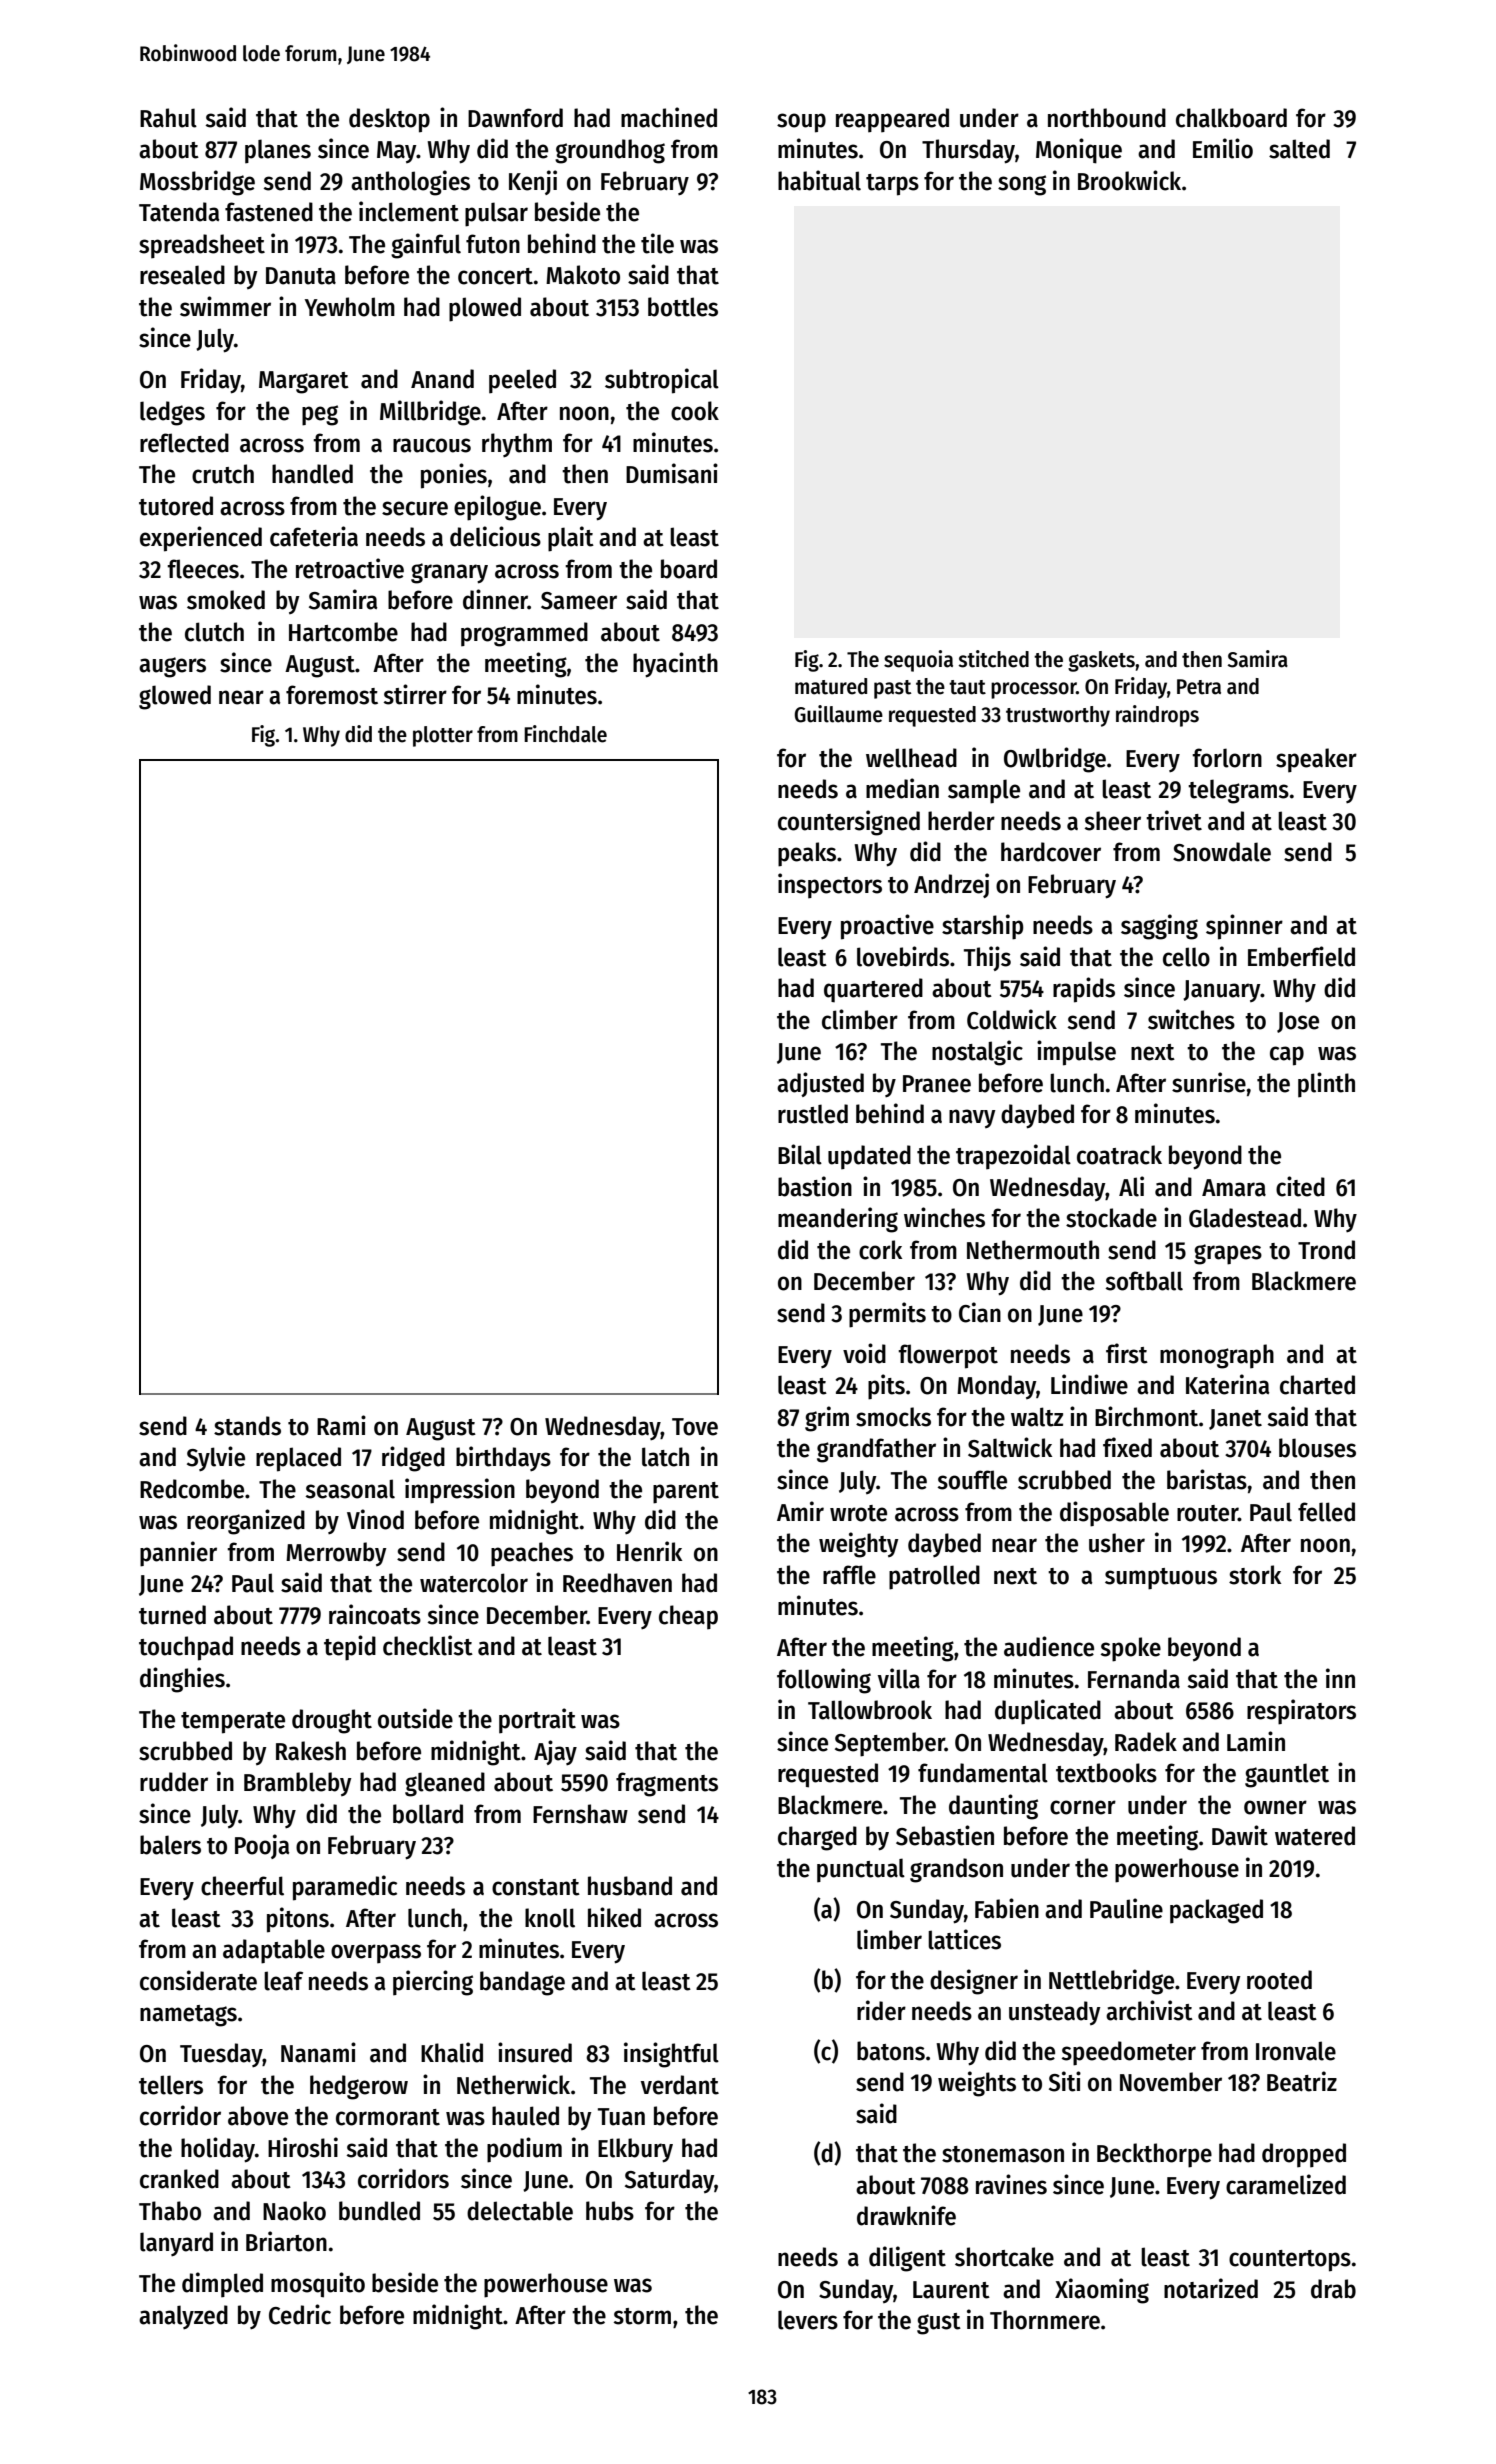  What do you see at coordinates (225, 306) in the screenshot?
I see `swimmer` at bounding box center [225, 306].
